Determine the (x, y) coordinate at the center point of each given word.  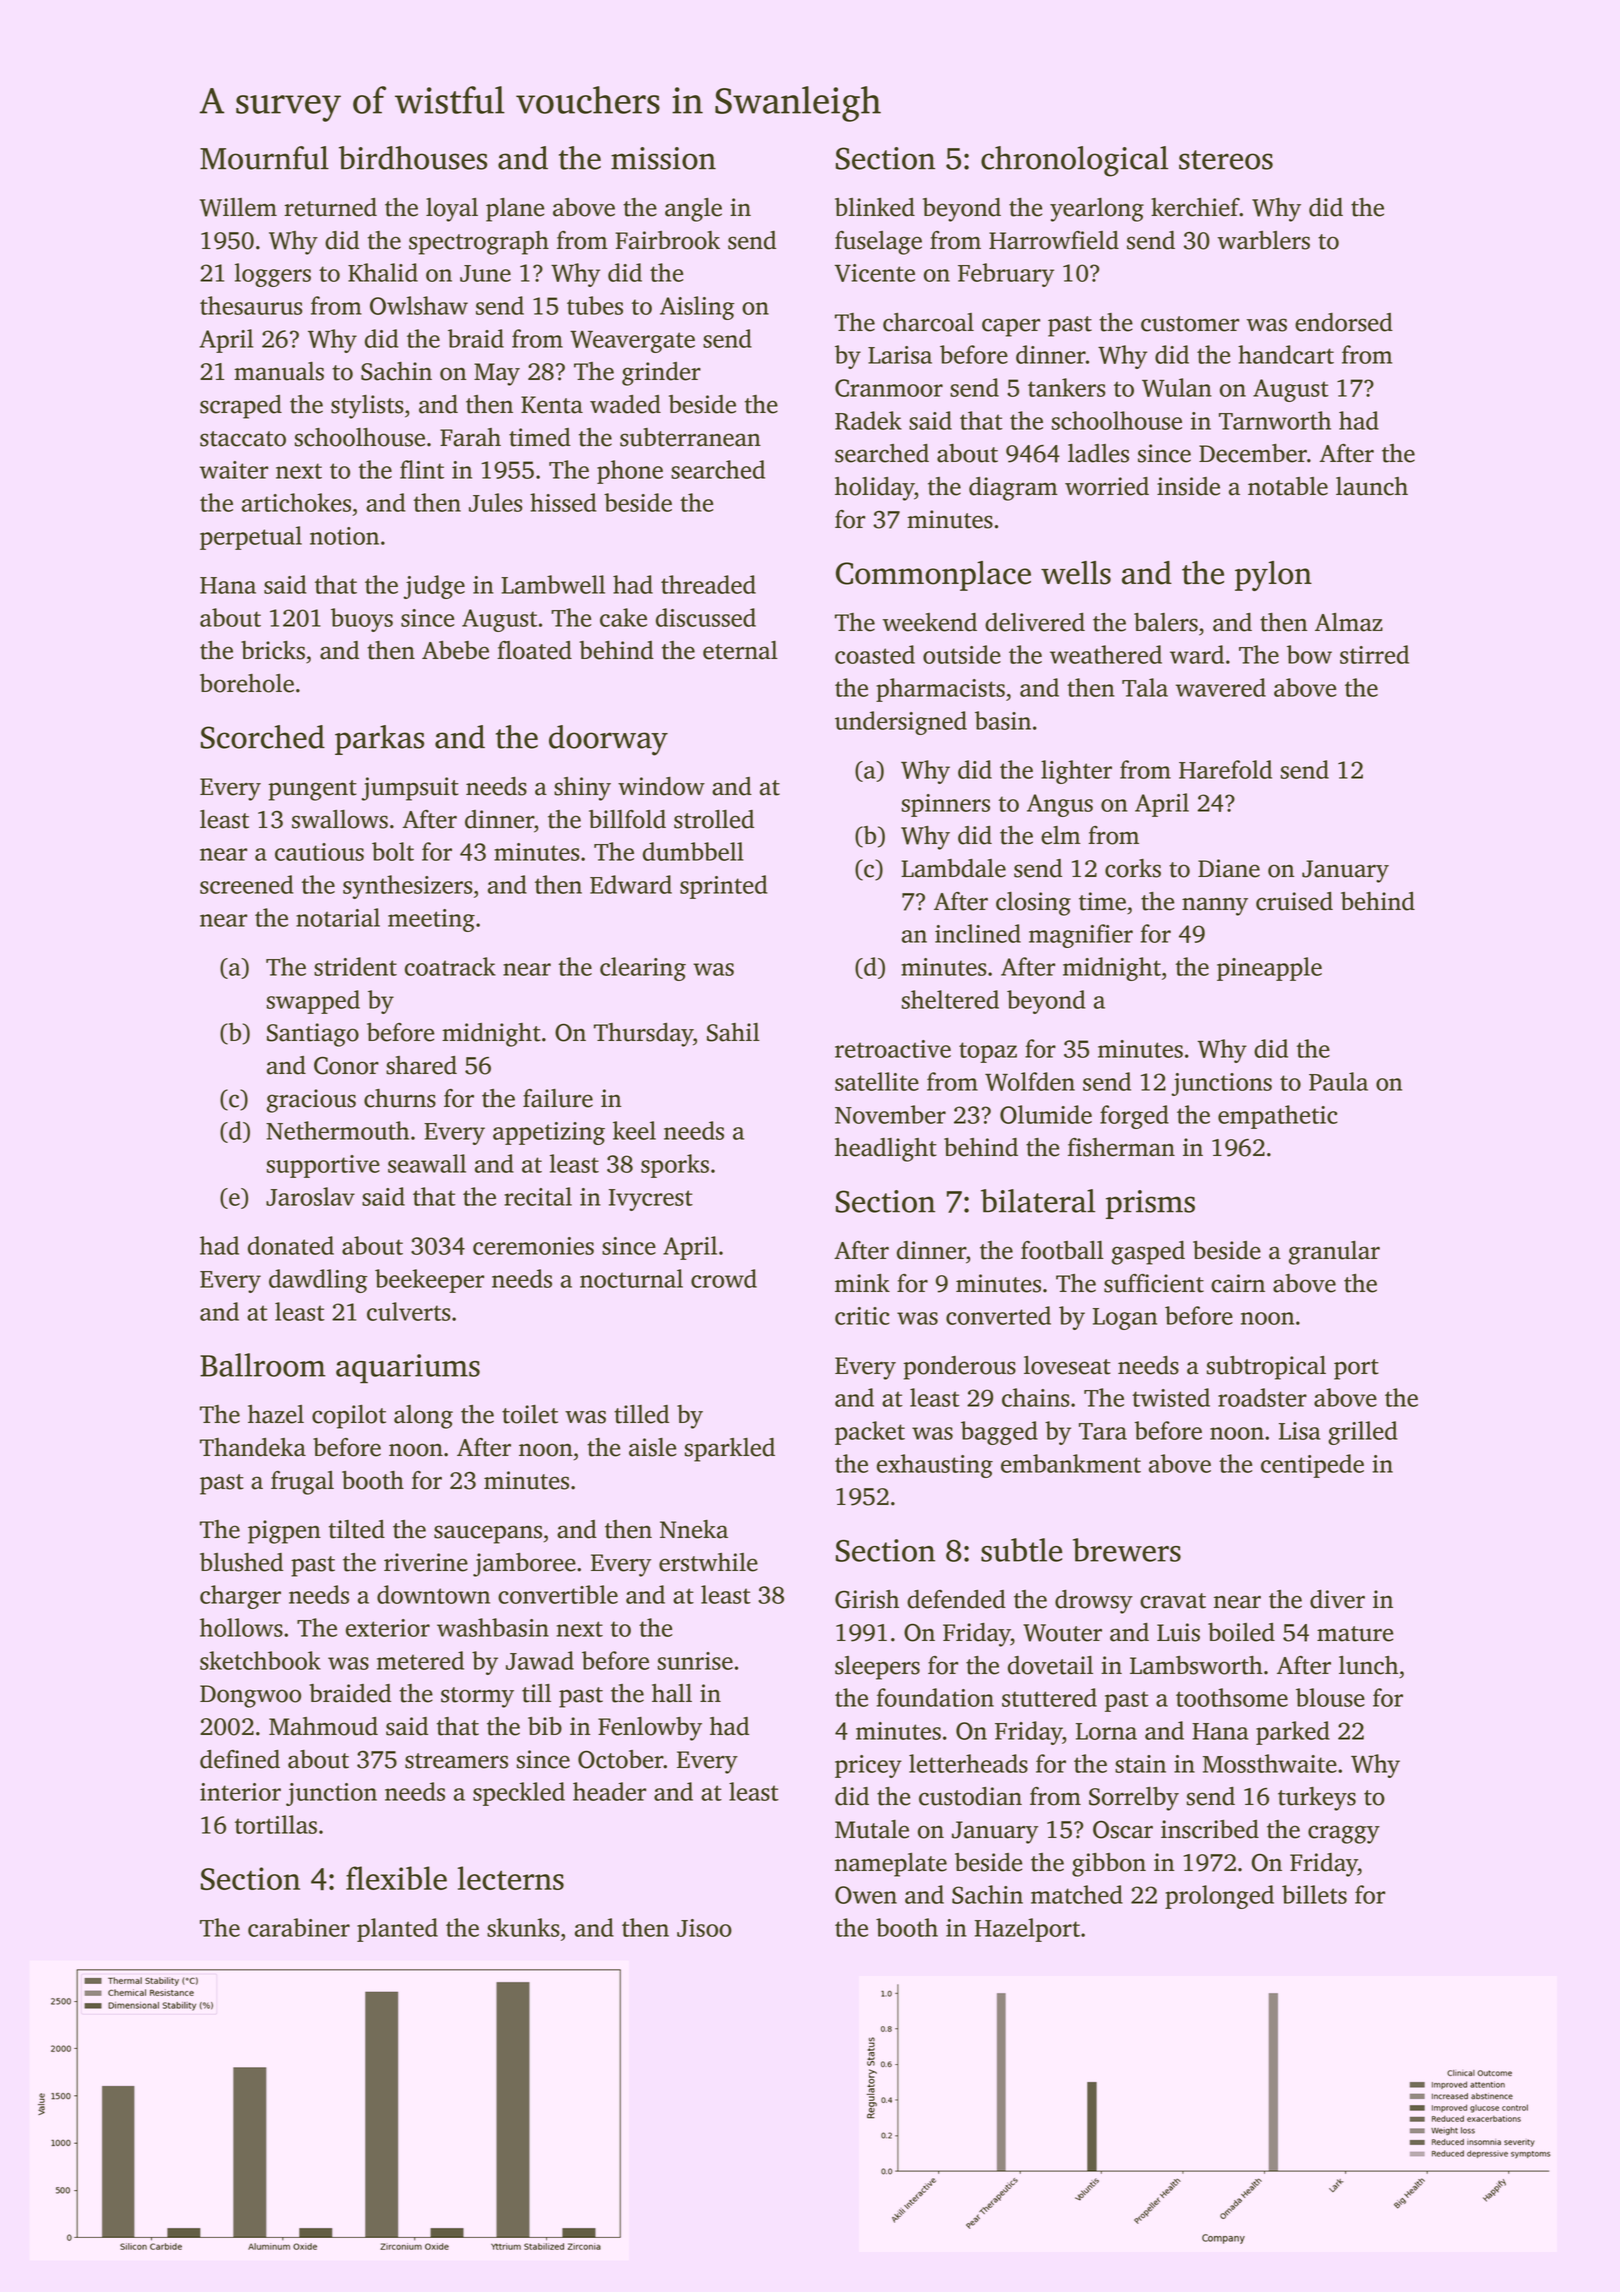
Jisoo (704, 1928)
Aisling (697, 308)
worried (1107, 486)
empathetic (1277, 1117)
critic (862, 1316)
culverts (408, 1311)
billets (1314, 1894)
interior (240, 1792)
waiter (234, 470)
